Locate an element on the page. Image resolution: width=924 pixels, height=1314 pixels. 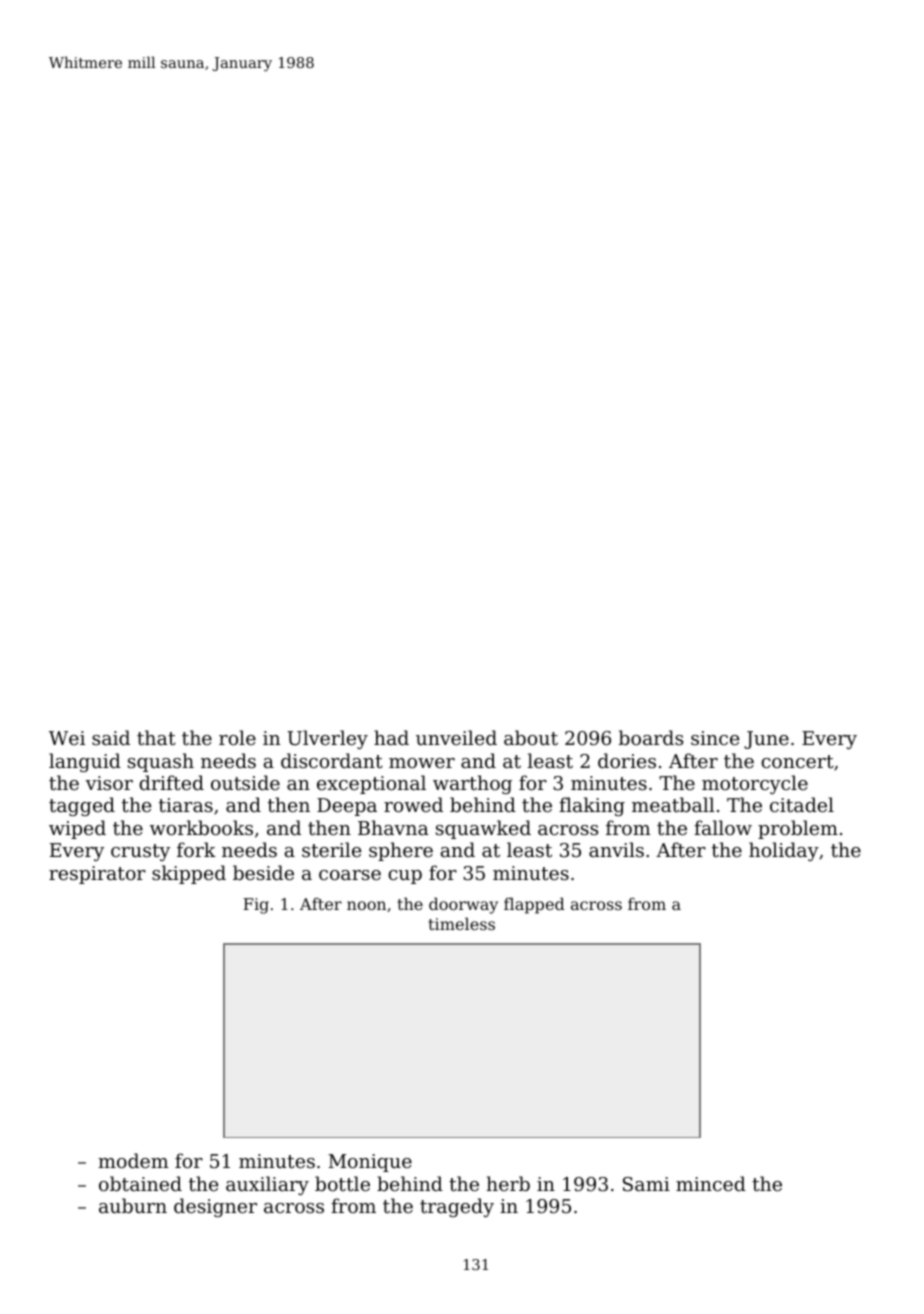
doorway is located at coordinates (463, 905).
